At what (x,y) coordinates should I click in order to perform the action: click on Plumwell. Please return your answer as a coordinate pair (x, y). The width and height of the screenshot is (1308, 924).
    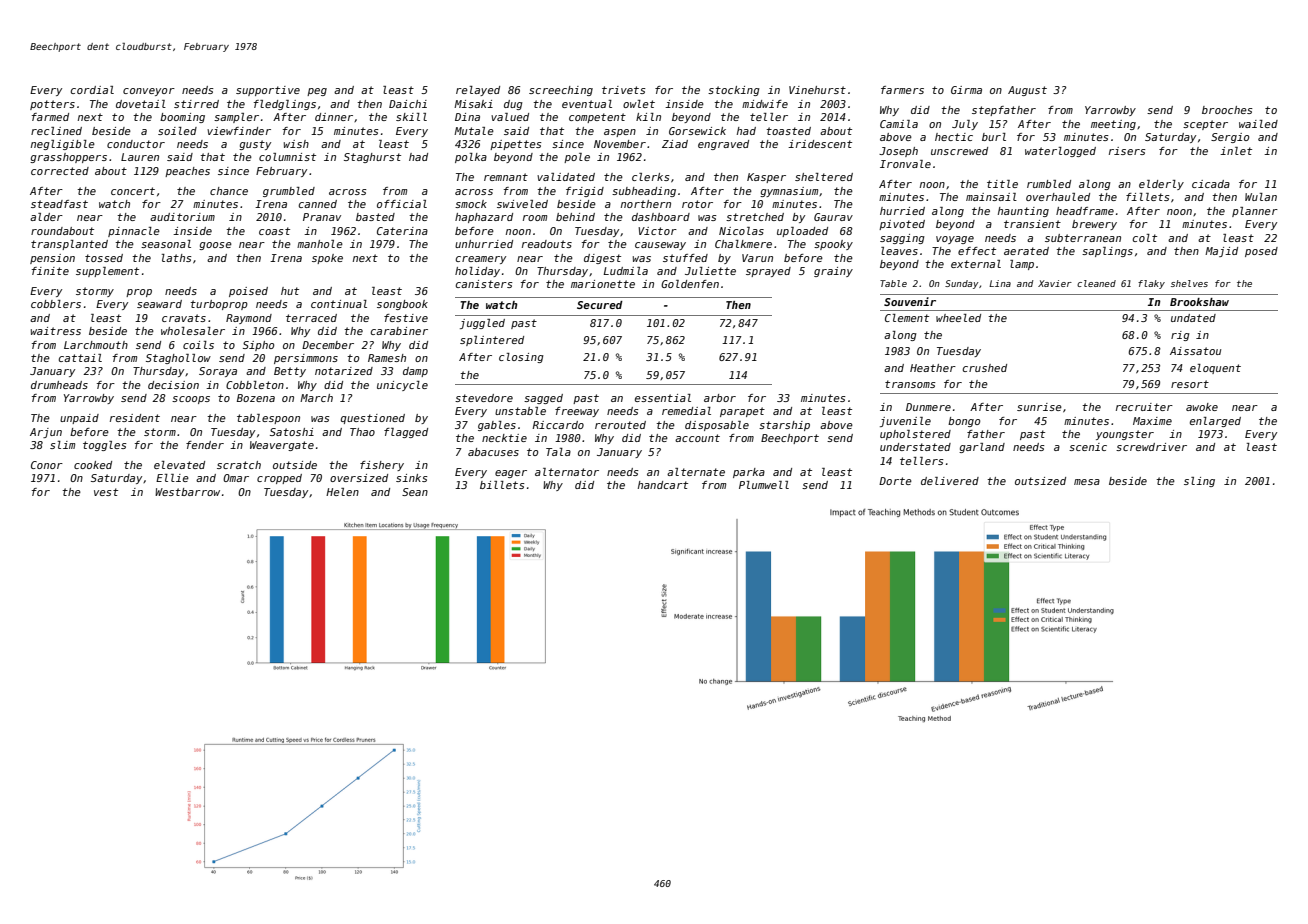
    Looking at the image, I should click on (764, 485).
